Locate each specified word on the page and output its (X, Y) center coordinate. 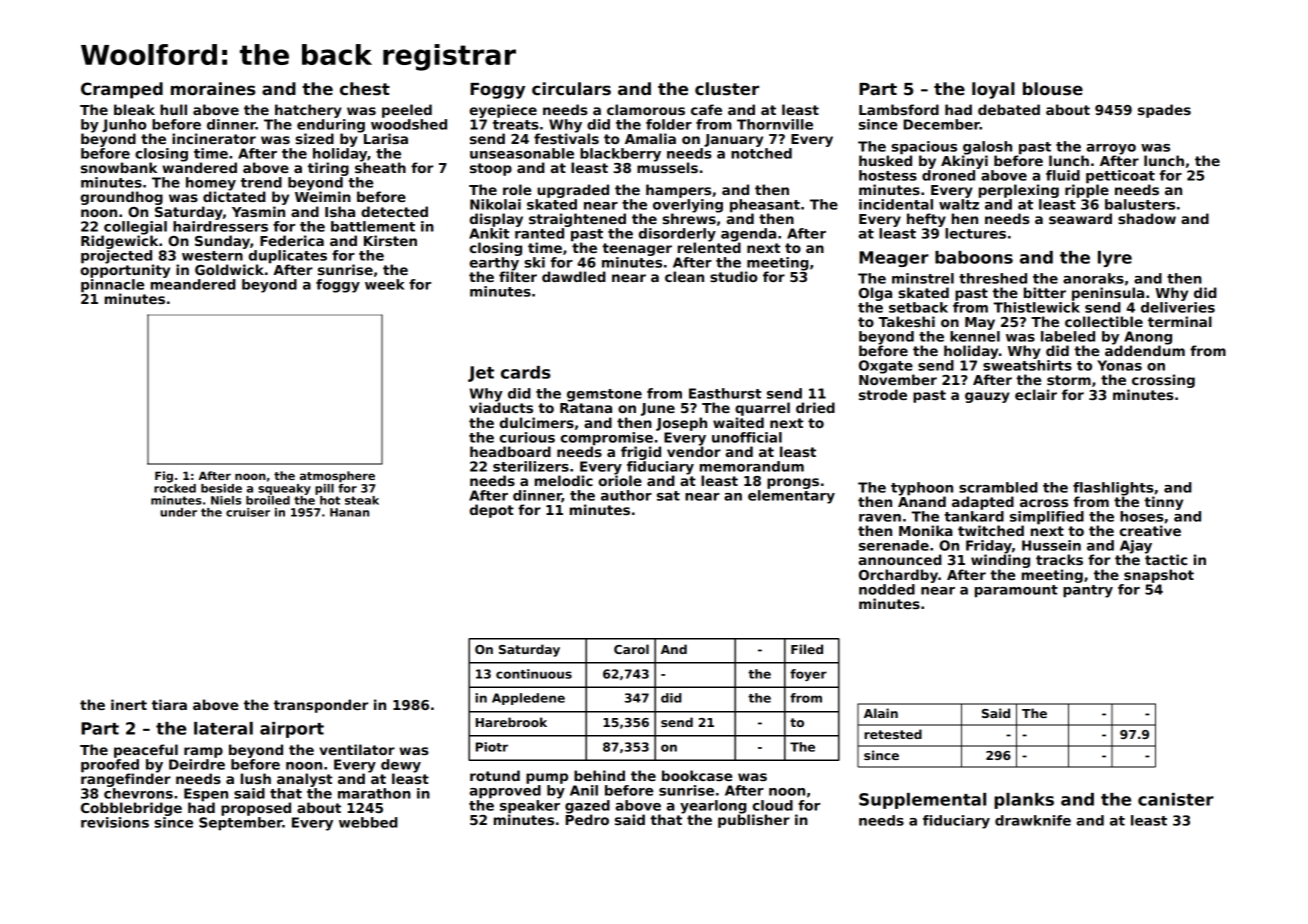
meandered (193, 284)
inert (129, 704)
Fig (164, 477)
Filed (807, 649)
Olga (875, 294)
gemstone (604, 395)
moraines (213, 89)
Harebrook (511, 722)
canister (1176, 799)
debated (1009, 109)
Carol (631, 649)
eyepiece (503, 111)
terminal (1180, 321)
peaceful (146, 751)
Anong (1148, 338)
